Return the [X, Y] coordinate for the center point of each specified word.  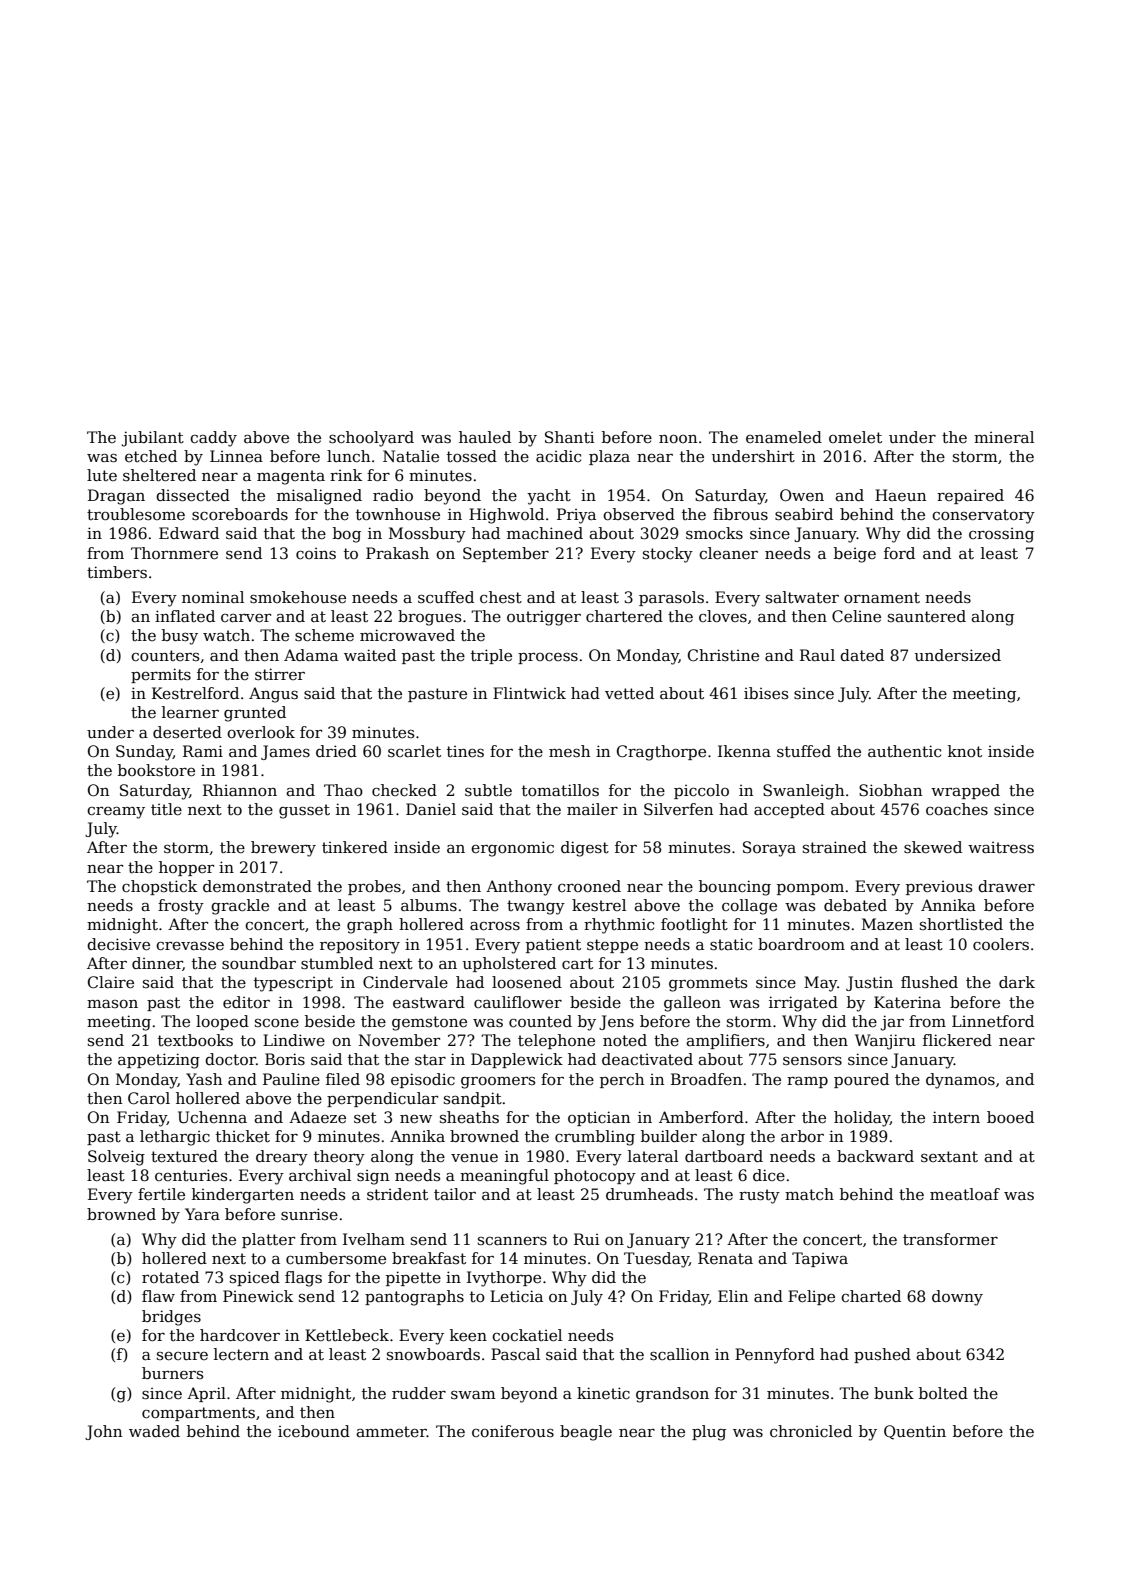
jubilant [153, 439]
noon [678, 439]
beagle [586, 1433]
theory [339, 1158]
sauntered [927, 616]
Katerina [907, 1002]
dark [1017, 982]
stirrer [280, 674]
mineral [1004, 437]
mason [112, 1004]
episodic [423, 1080]
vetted [629, 693]
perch [622, 1080]
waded [154, 1431]
